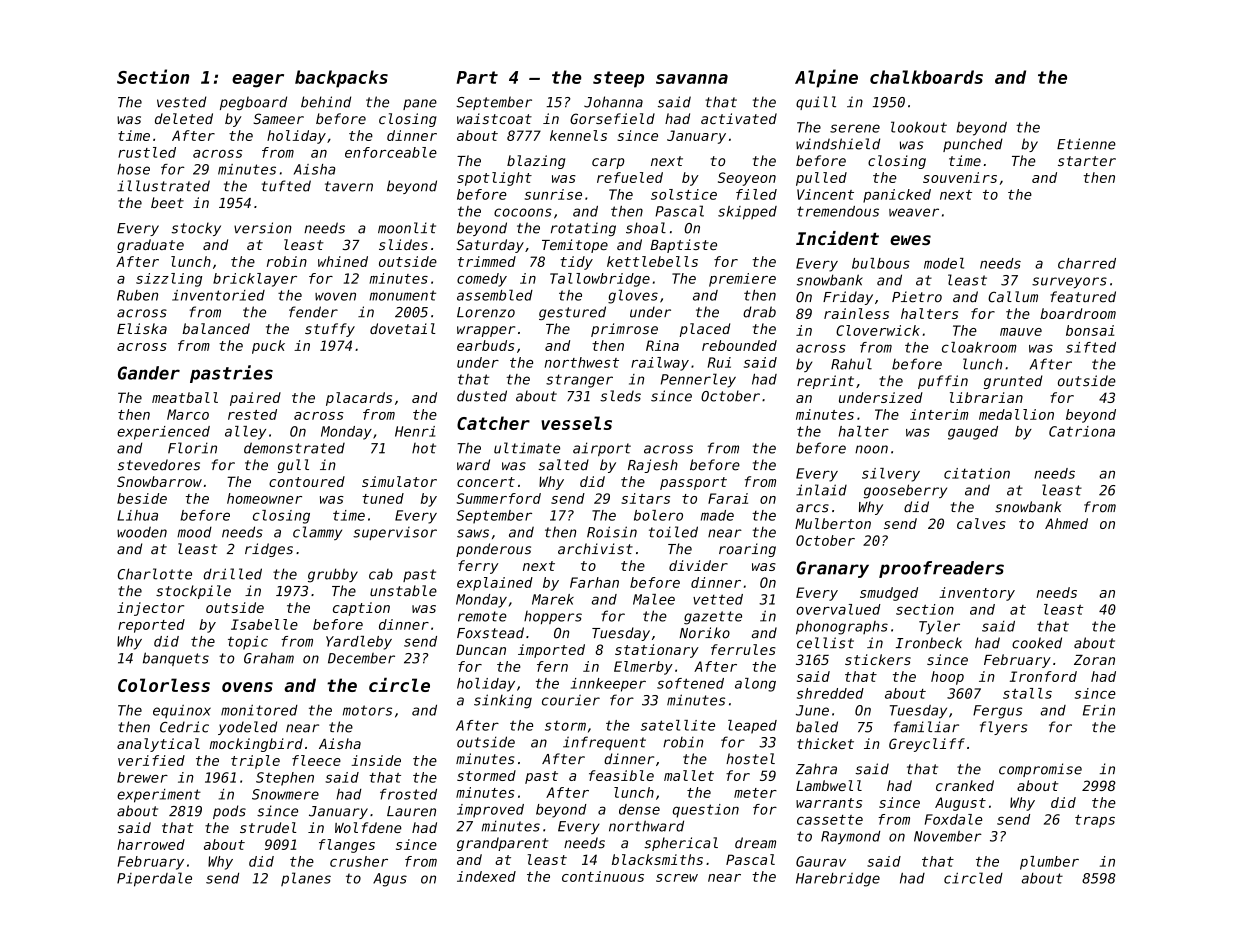 This screenshot has height=952, width=1233. Describe the element at coordinates (527, 448) in the screenshot. I see `ultimate` at that location.
